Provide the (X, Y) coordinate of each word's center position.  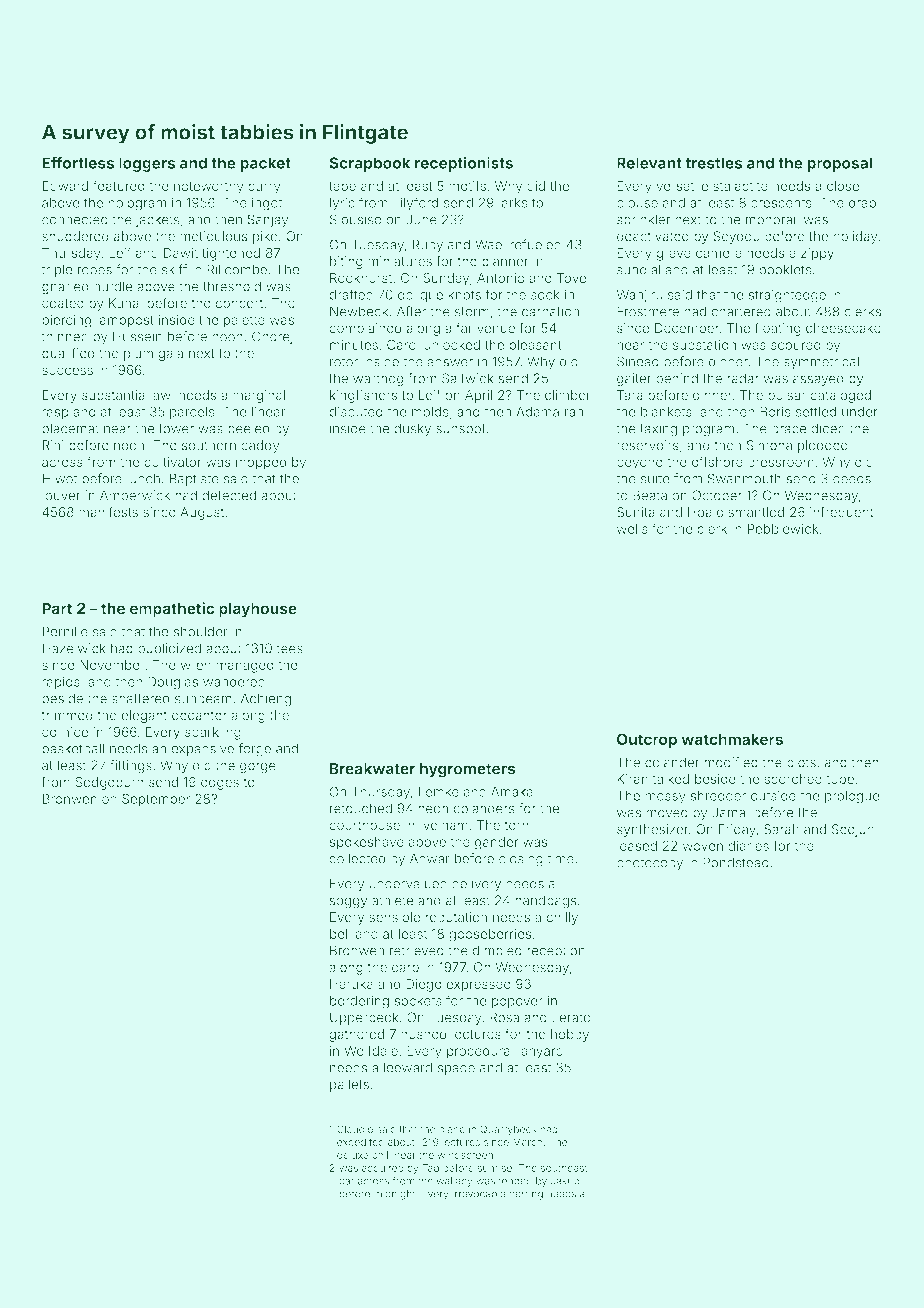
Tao (430, 1168)
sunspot (461, 430)
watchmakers (732, 739)
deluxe (353, 1155)
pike (265, 237)
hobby (570, 1035)
